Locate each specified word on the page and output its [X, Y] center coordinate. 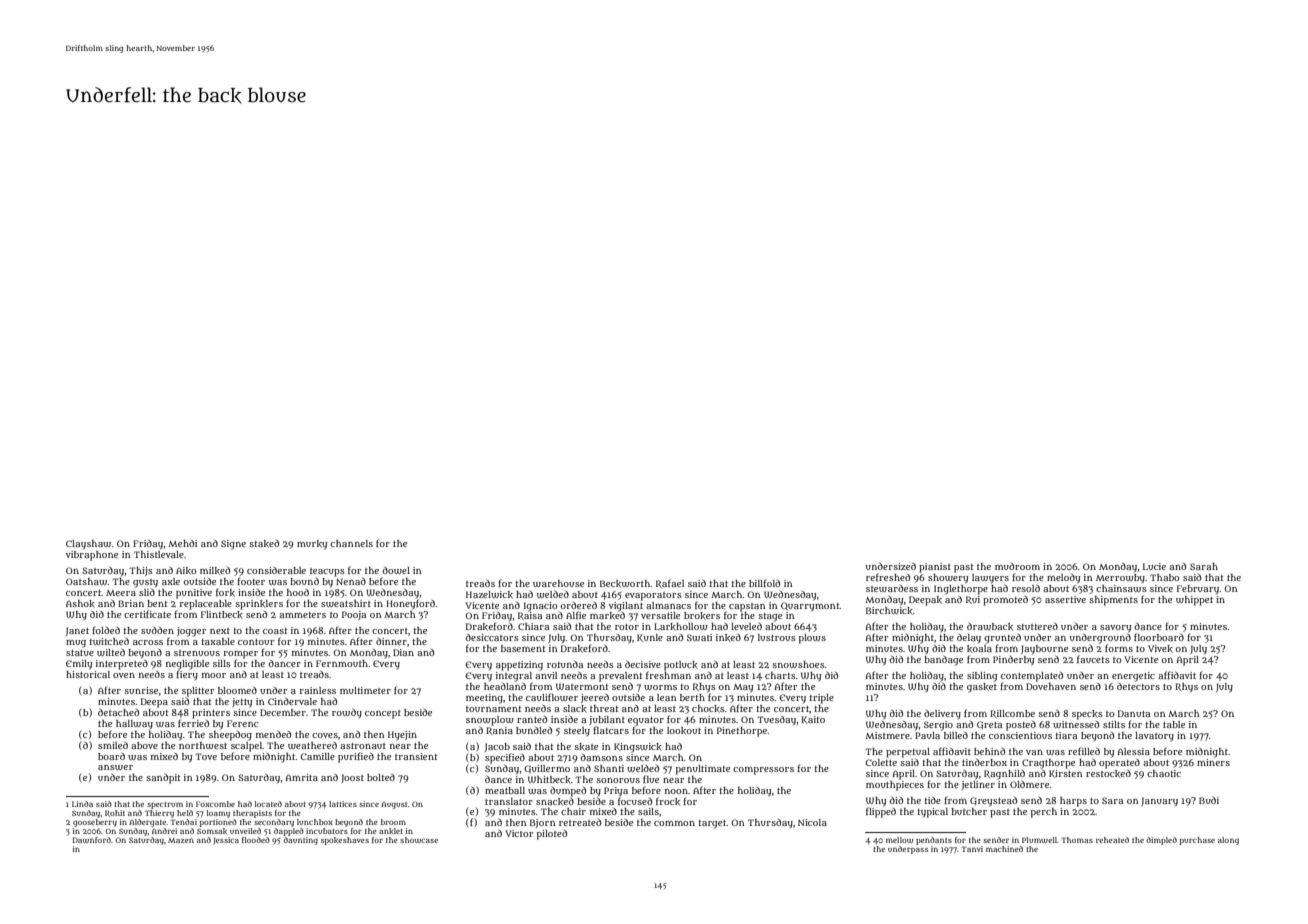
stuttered [1037, 626]
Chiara [533, 626]
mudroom [1017, 566]
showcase [419, 840]
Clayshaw [88, 545]
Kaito [813, 720]
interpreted [122, 665]
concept [383, 714]
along [1228, 841]
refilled [1084, 751]
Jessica [226, 841]
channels [351, 543]
